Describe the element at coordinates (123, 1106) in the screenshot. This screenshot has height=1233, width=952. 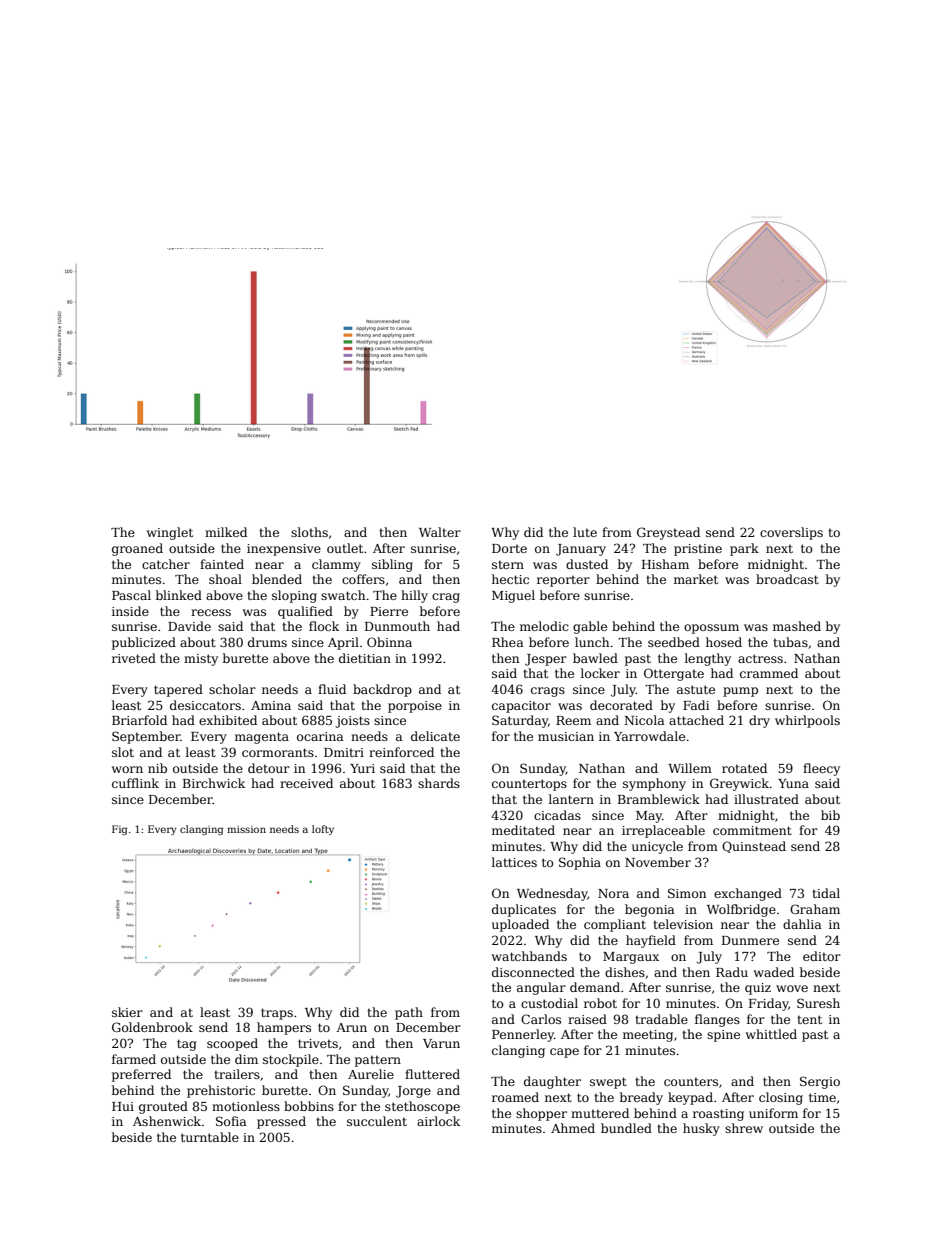
I see `Hui` at that location.
